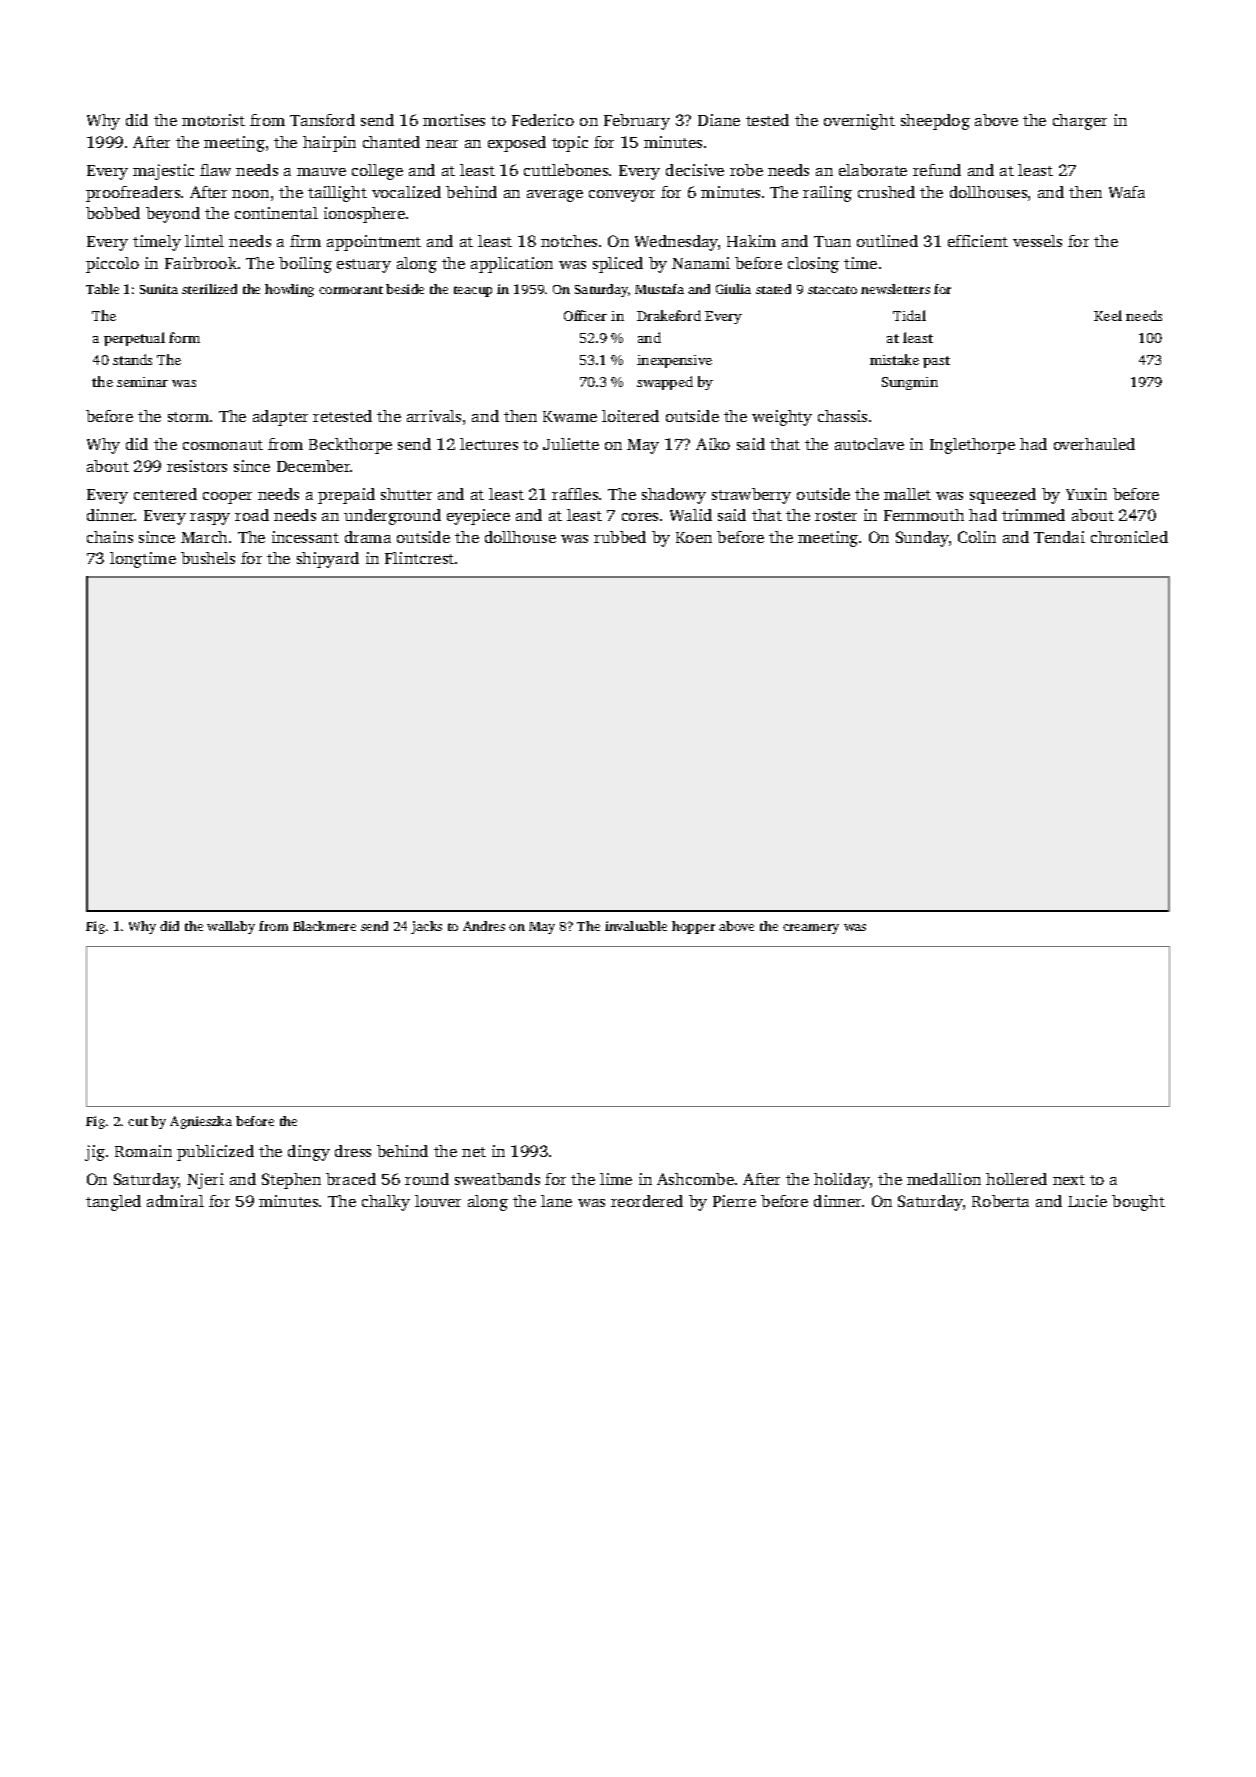 The height and width of the screenshot is (1777, 1256). I want to click on Blackmere, so click(324, 926).
